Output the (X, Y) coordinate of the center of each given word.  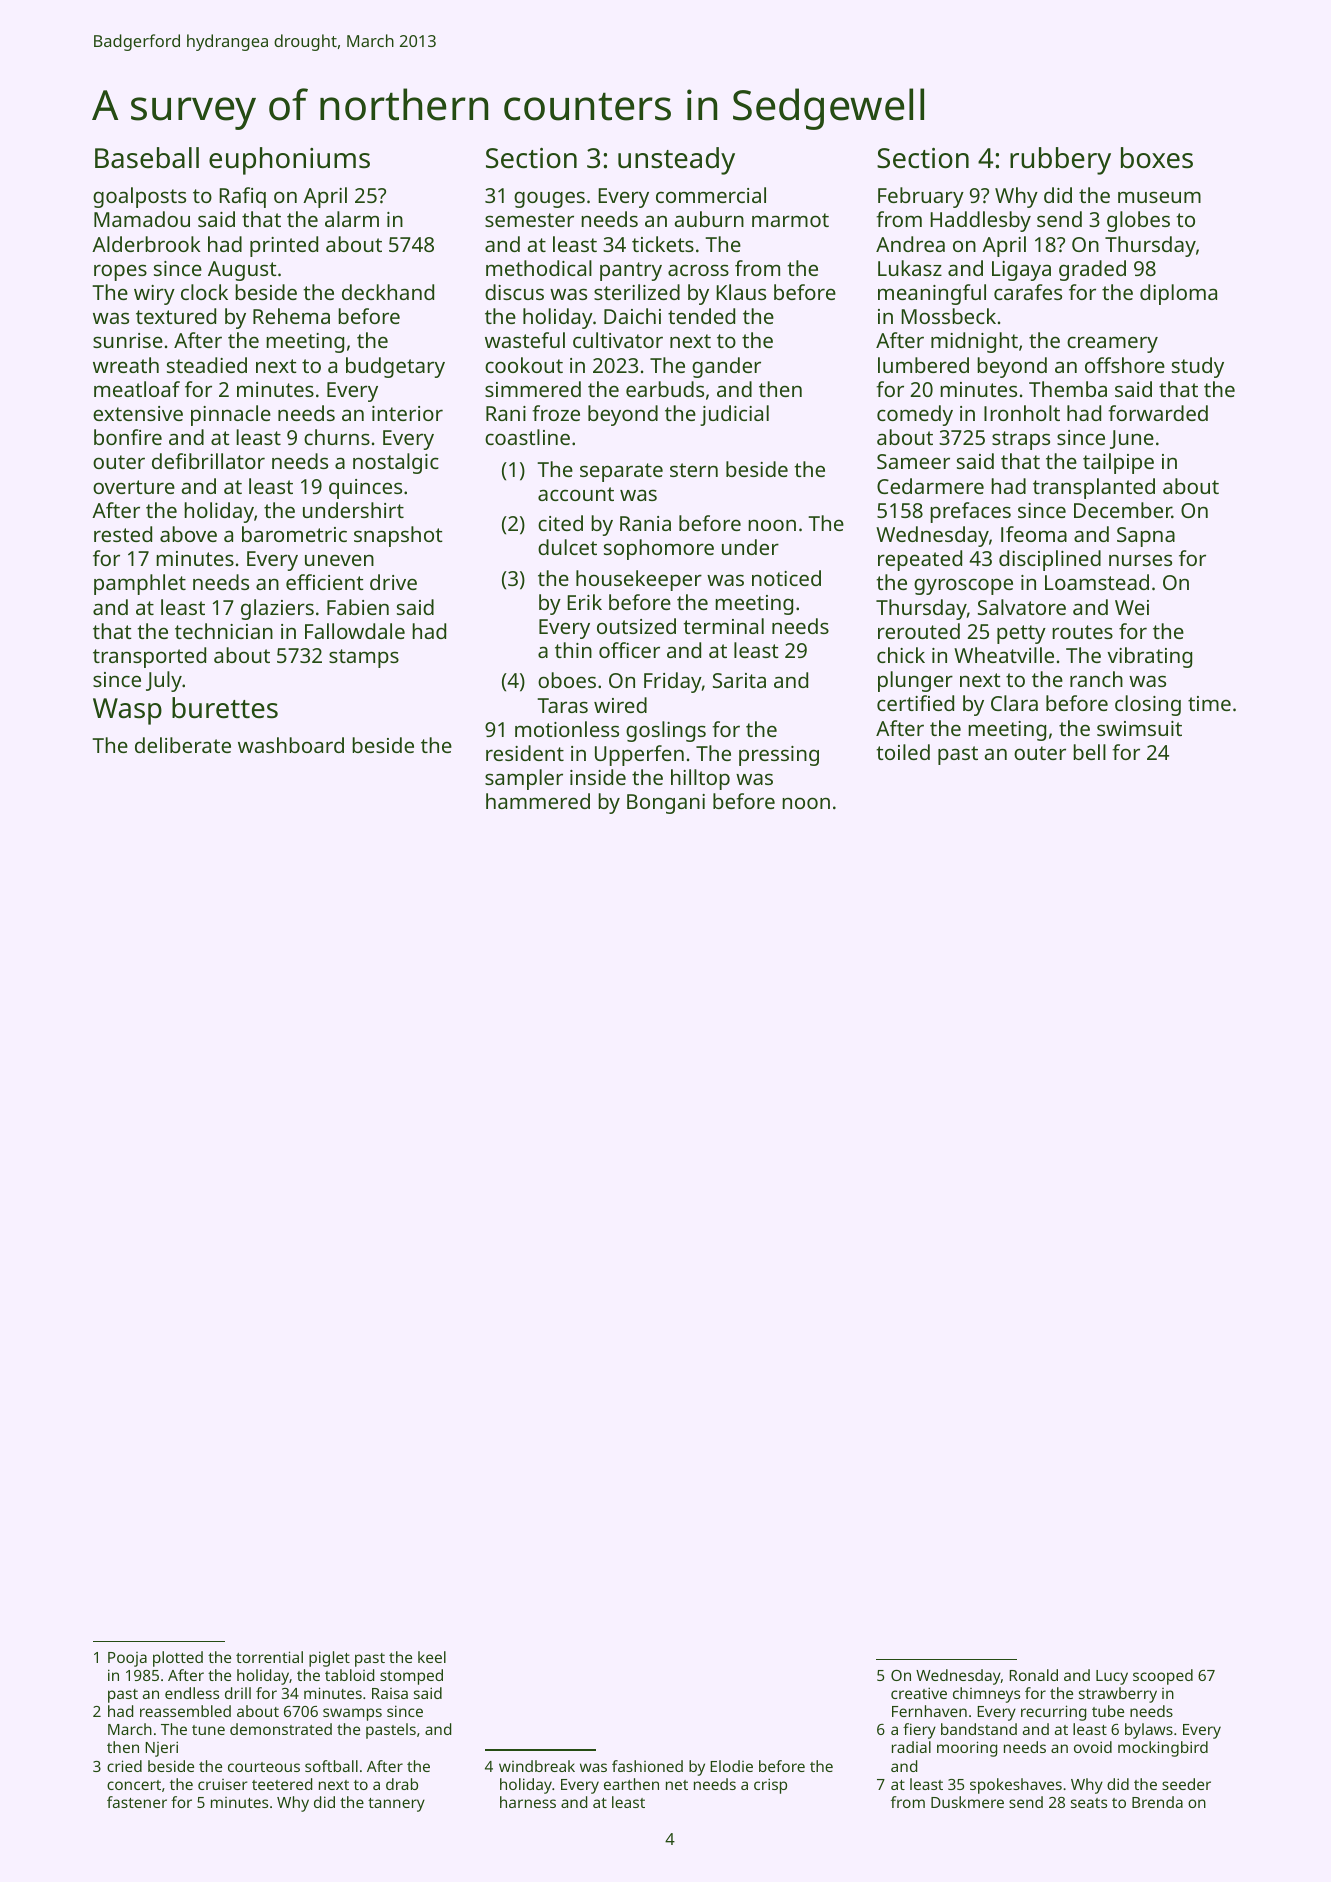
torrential (269, 1657)
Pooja (127, 1659)
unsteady (676, 161)
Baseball (147, 158)
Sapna (1146, 537)
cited (560, 523)
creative (919, 1693)
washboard (291, 745)
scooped (1163, 1677)
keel (432, 1657)
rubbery (1060, 161)
